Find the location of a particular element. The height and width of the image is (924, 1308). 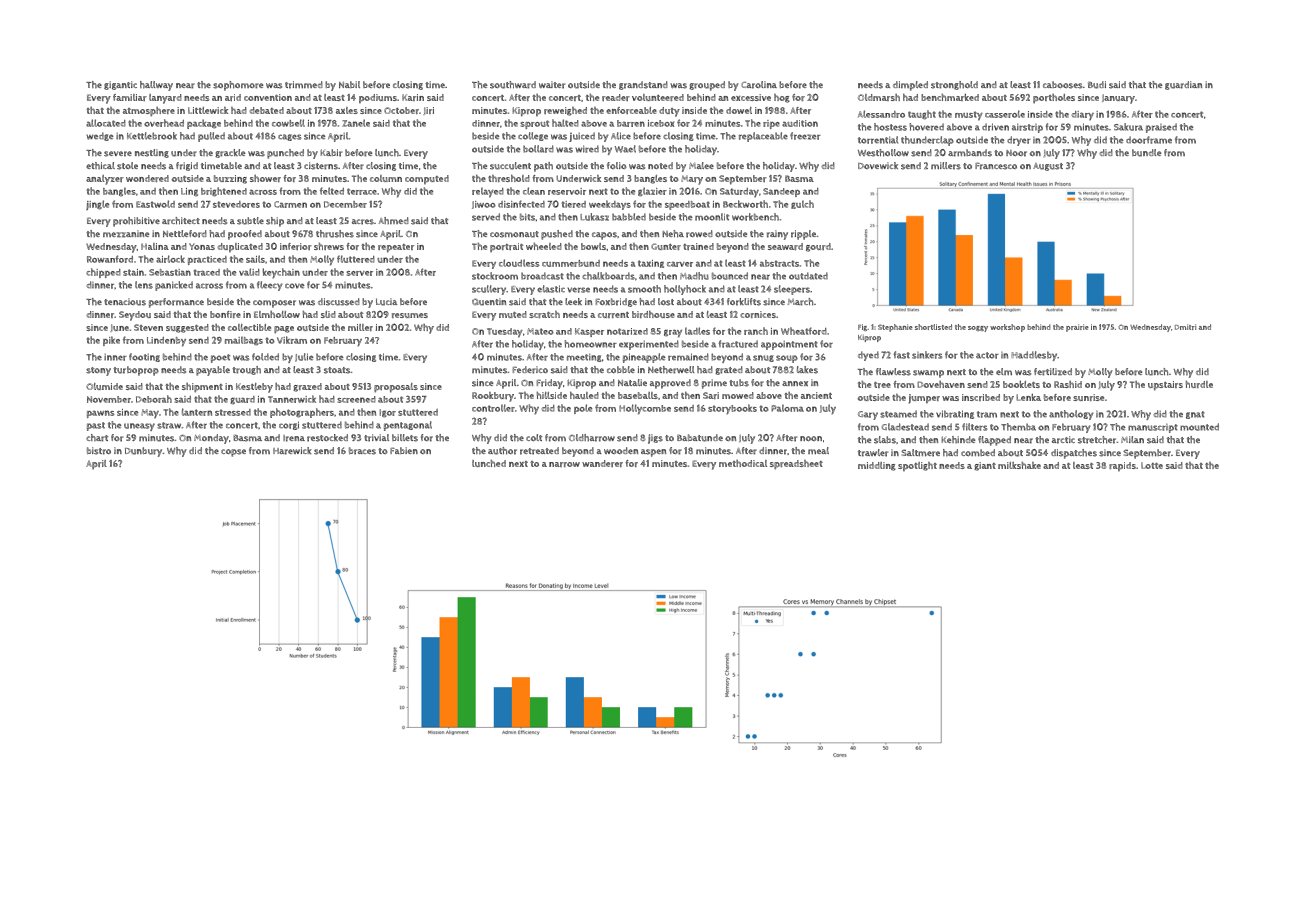

Dmitri is located at coordinates (1185, 327).
